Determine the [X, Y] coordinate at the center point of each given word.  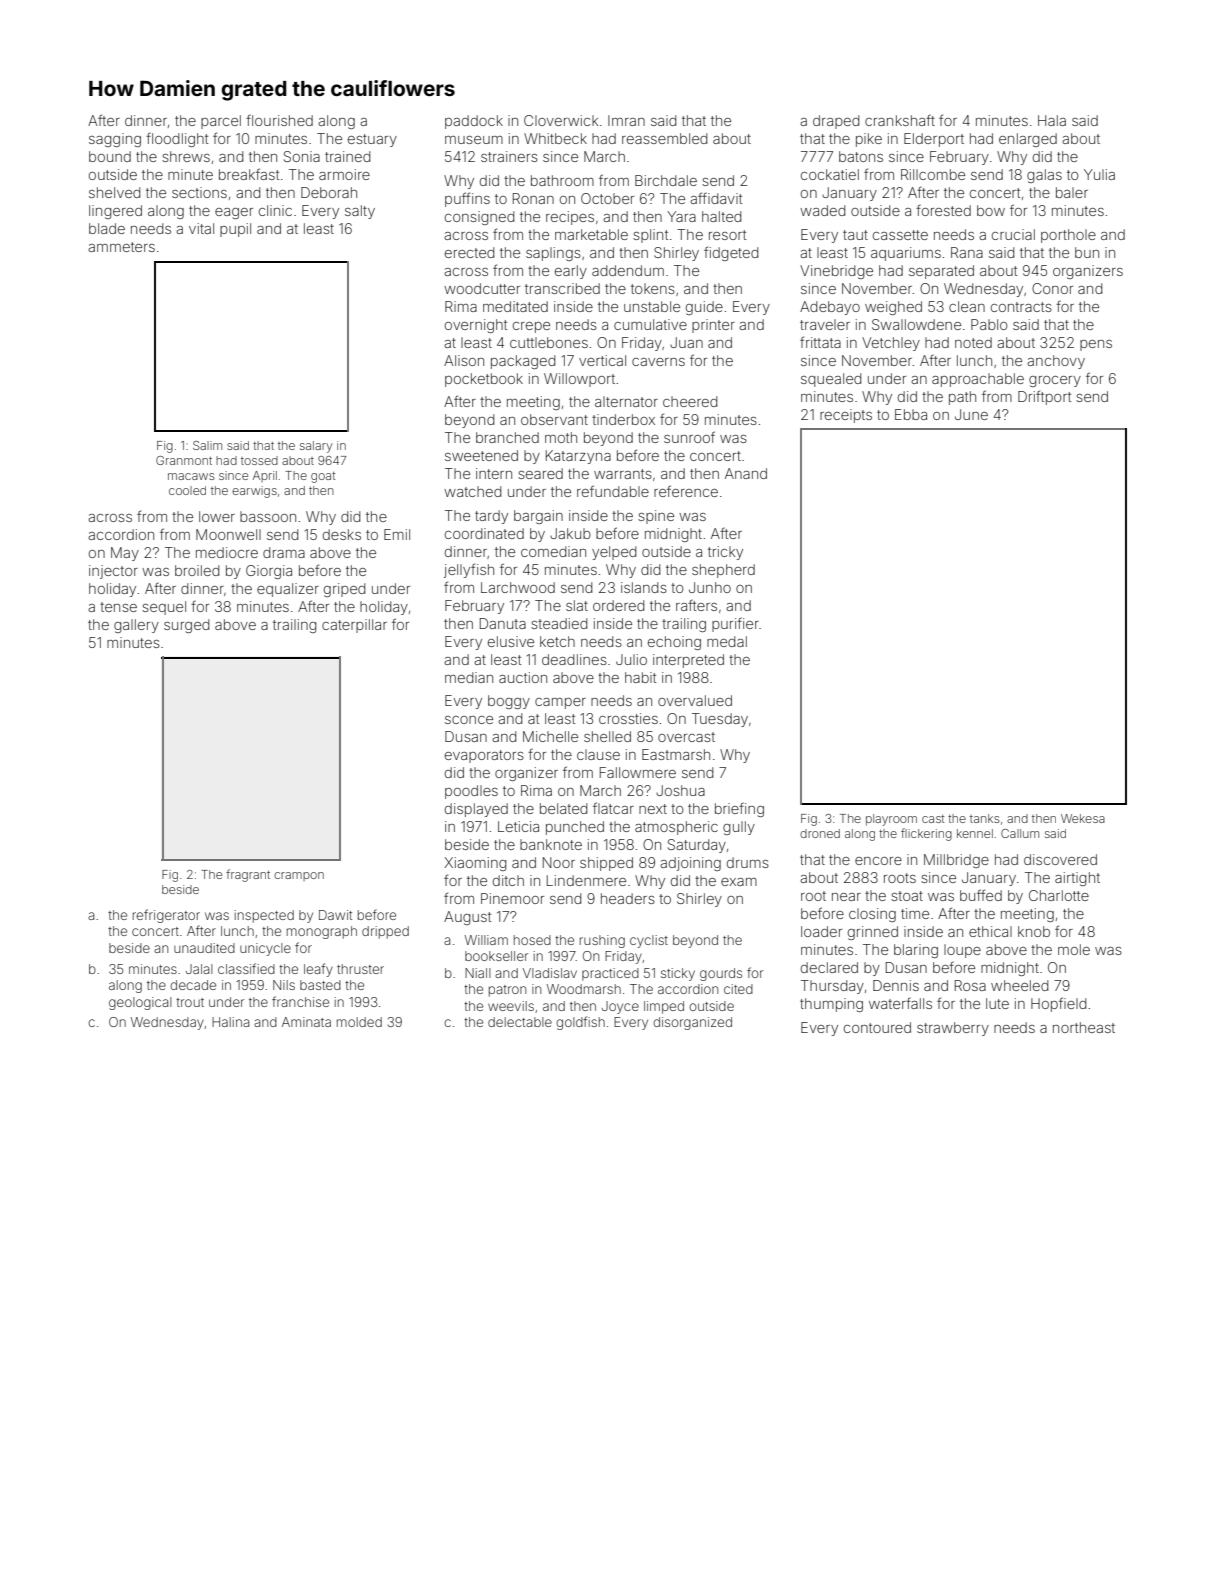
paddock [474, 122]
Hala [1052, 120]
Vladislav [550, 973]
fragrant [248, 875]
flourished [279, 120]
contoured [877, 1027]
